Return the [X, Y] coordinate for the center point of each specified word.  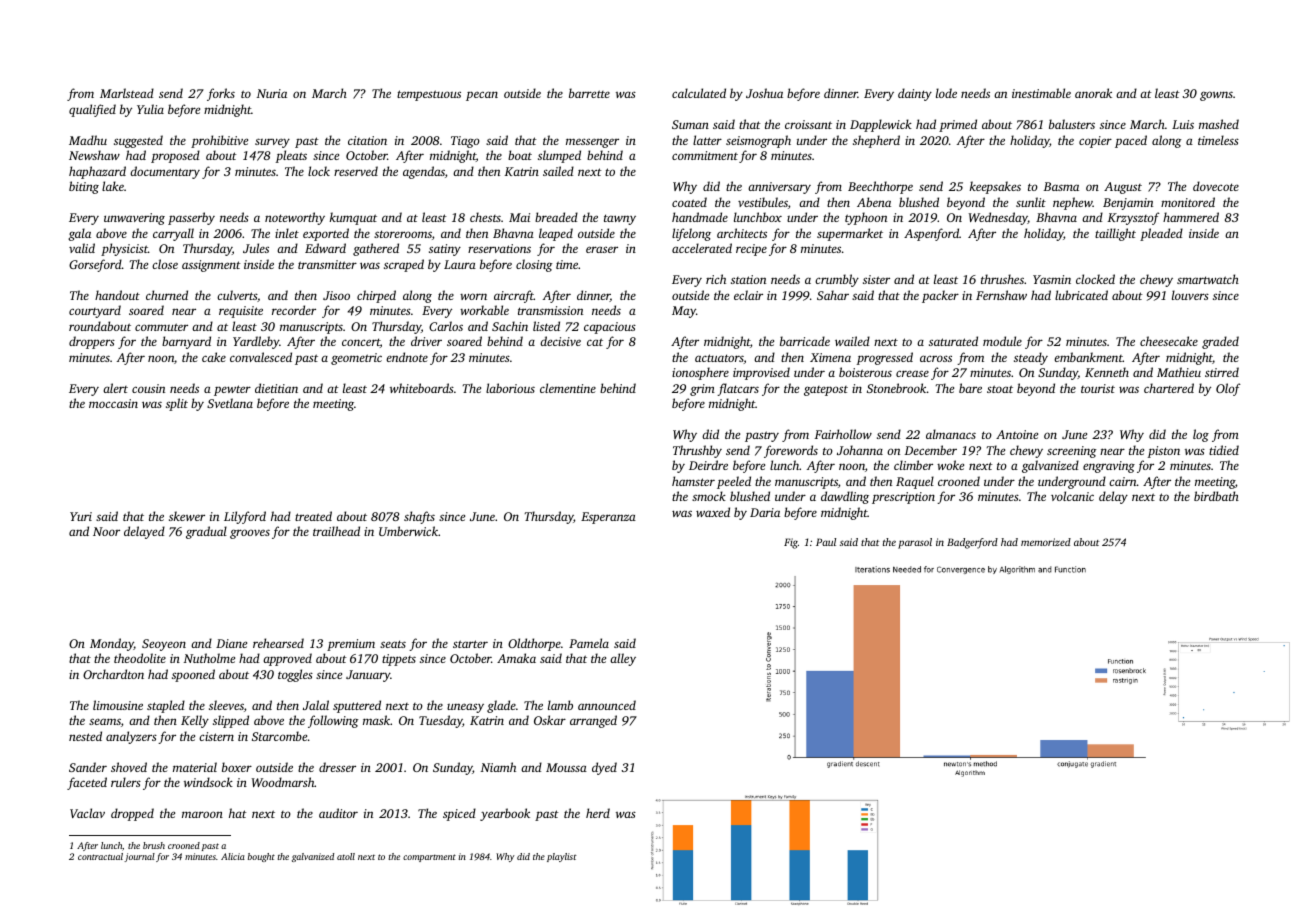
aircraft [514, 296]
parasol [915, 543]
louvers [1190, 295]
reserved [356, 171]
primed [958, 125]
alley [623, 659]
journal [139, 857]
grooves [250, 534]
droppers [92, 342]
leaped [556, 234]
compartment [429, 858]
